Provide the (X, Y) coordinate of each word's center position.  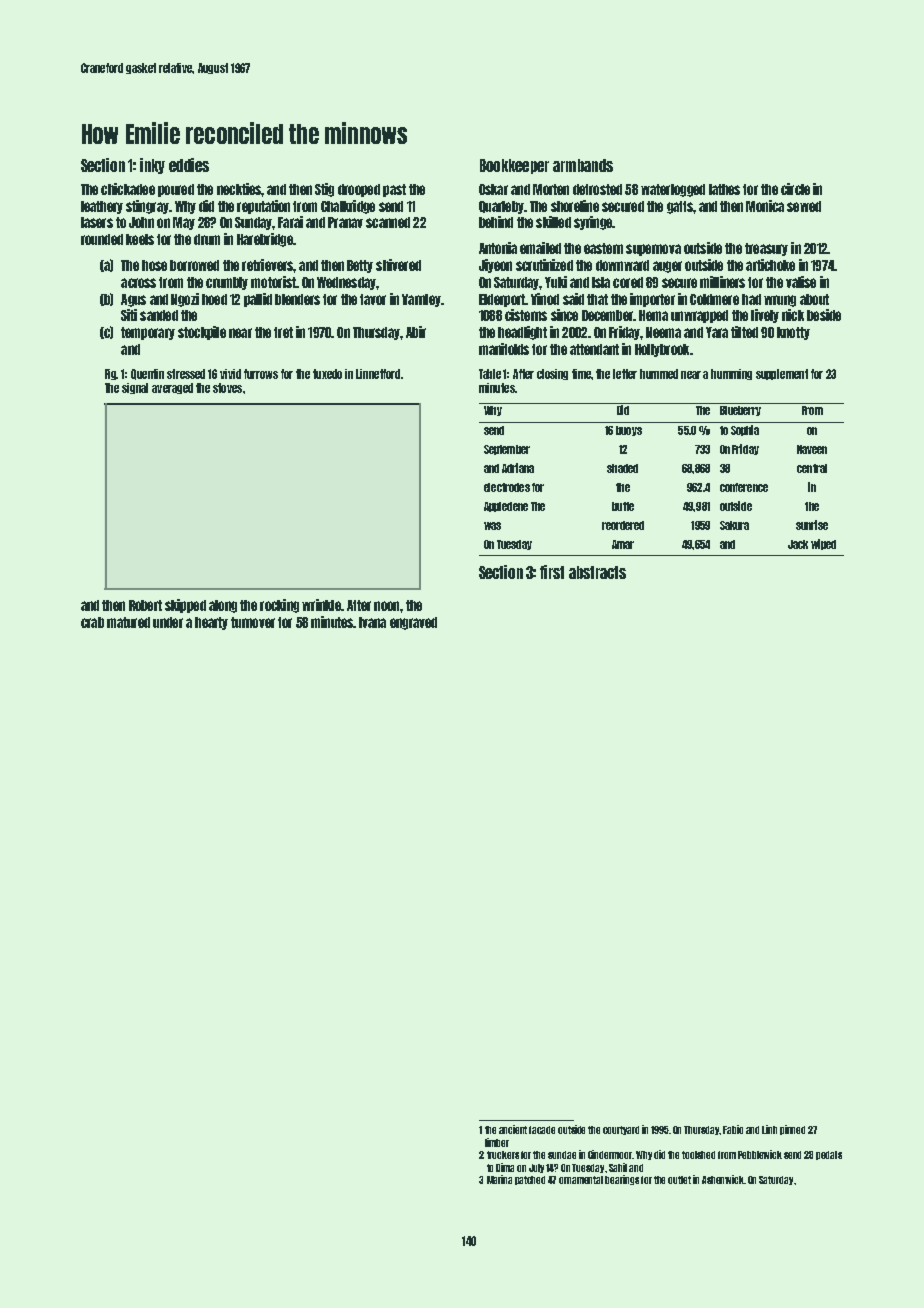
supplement (782, 374)
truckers (503, 1155)
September (507, 450)
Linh (769, 1129)
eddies (189, 165)
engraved (413, 623)
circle (795, 189)
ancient (513, 1129)
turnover (253, 622)
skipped (185, 606)
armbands (583, 165)
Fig (111, 374)
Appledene (506, 507)
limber (497, 1142)
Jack (798, 544)
